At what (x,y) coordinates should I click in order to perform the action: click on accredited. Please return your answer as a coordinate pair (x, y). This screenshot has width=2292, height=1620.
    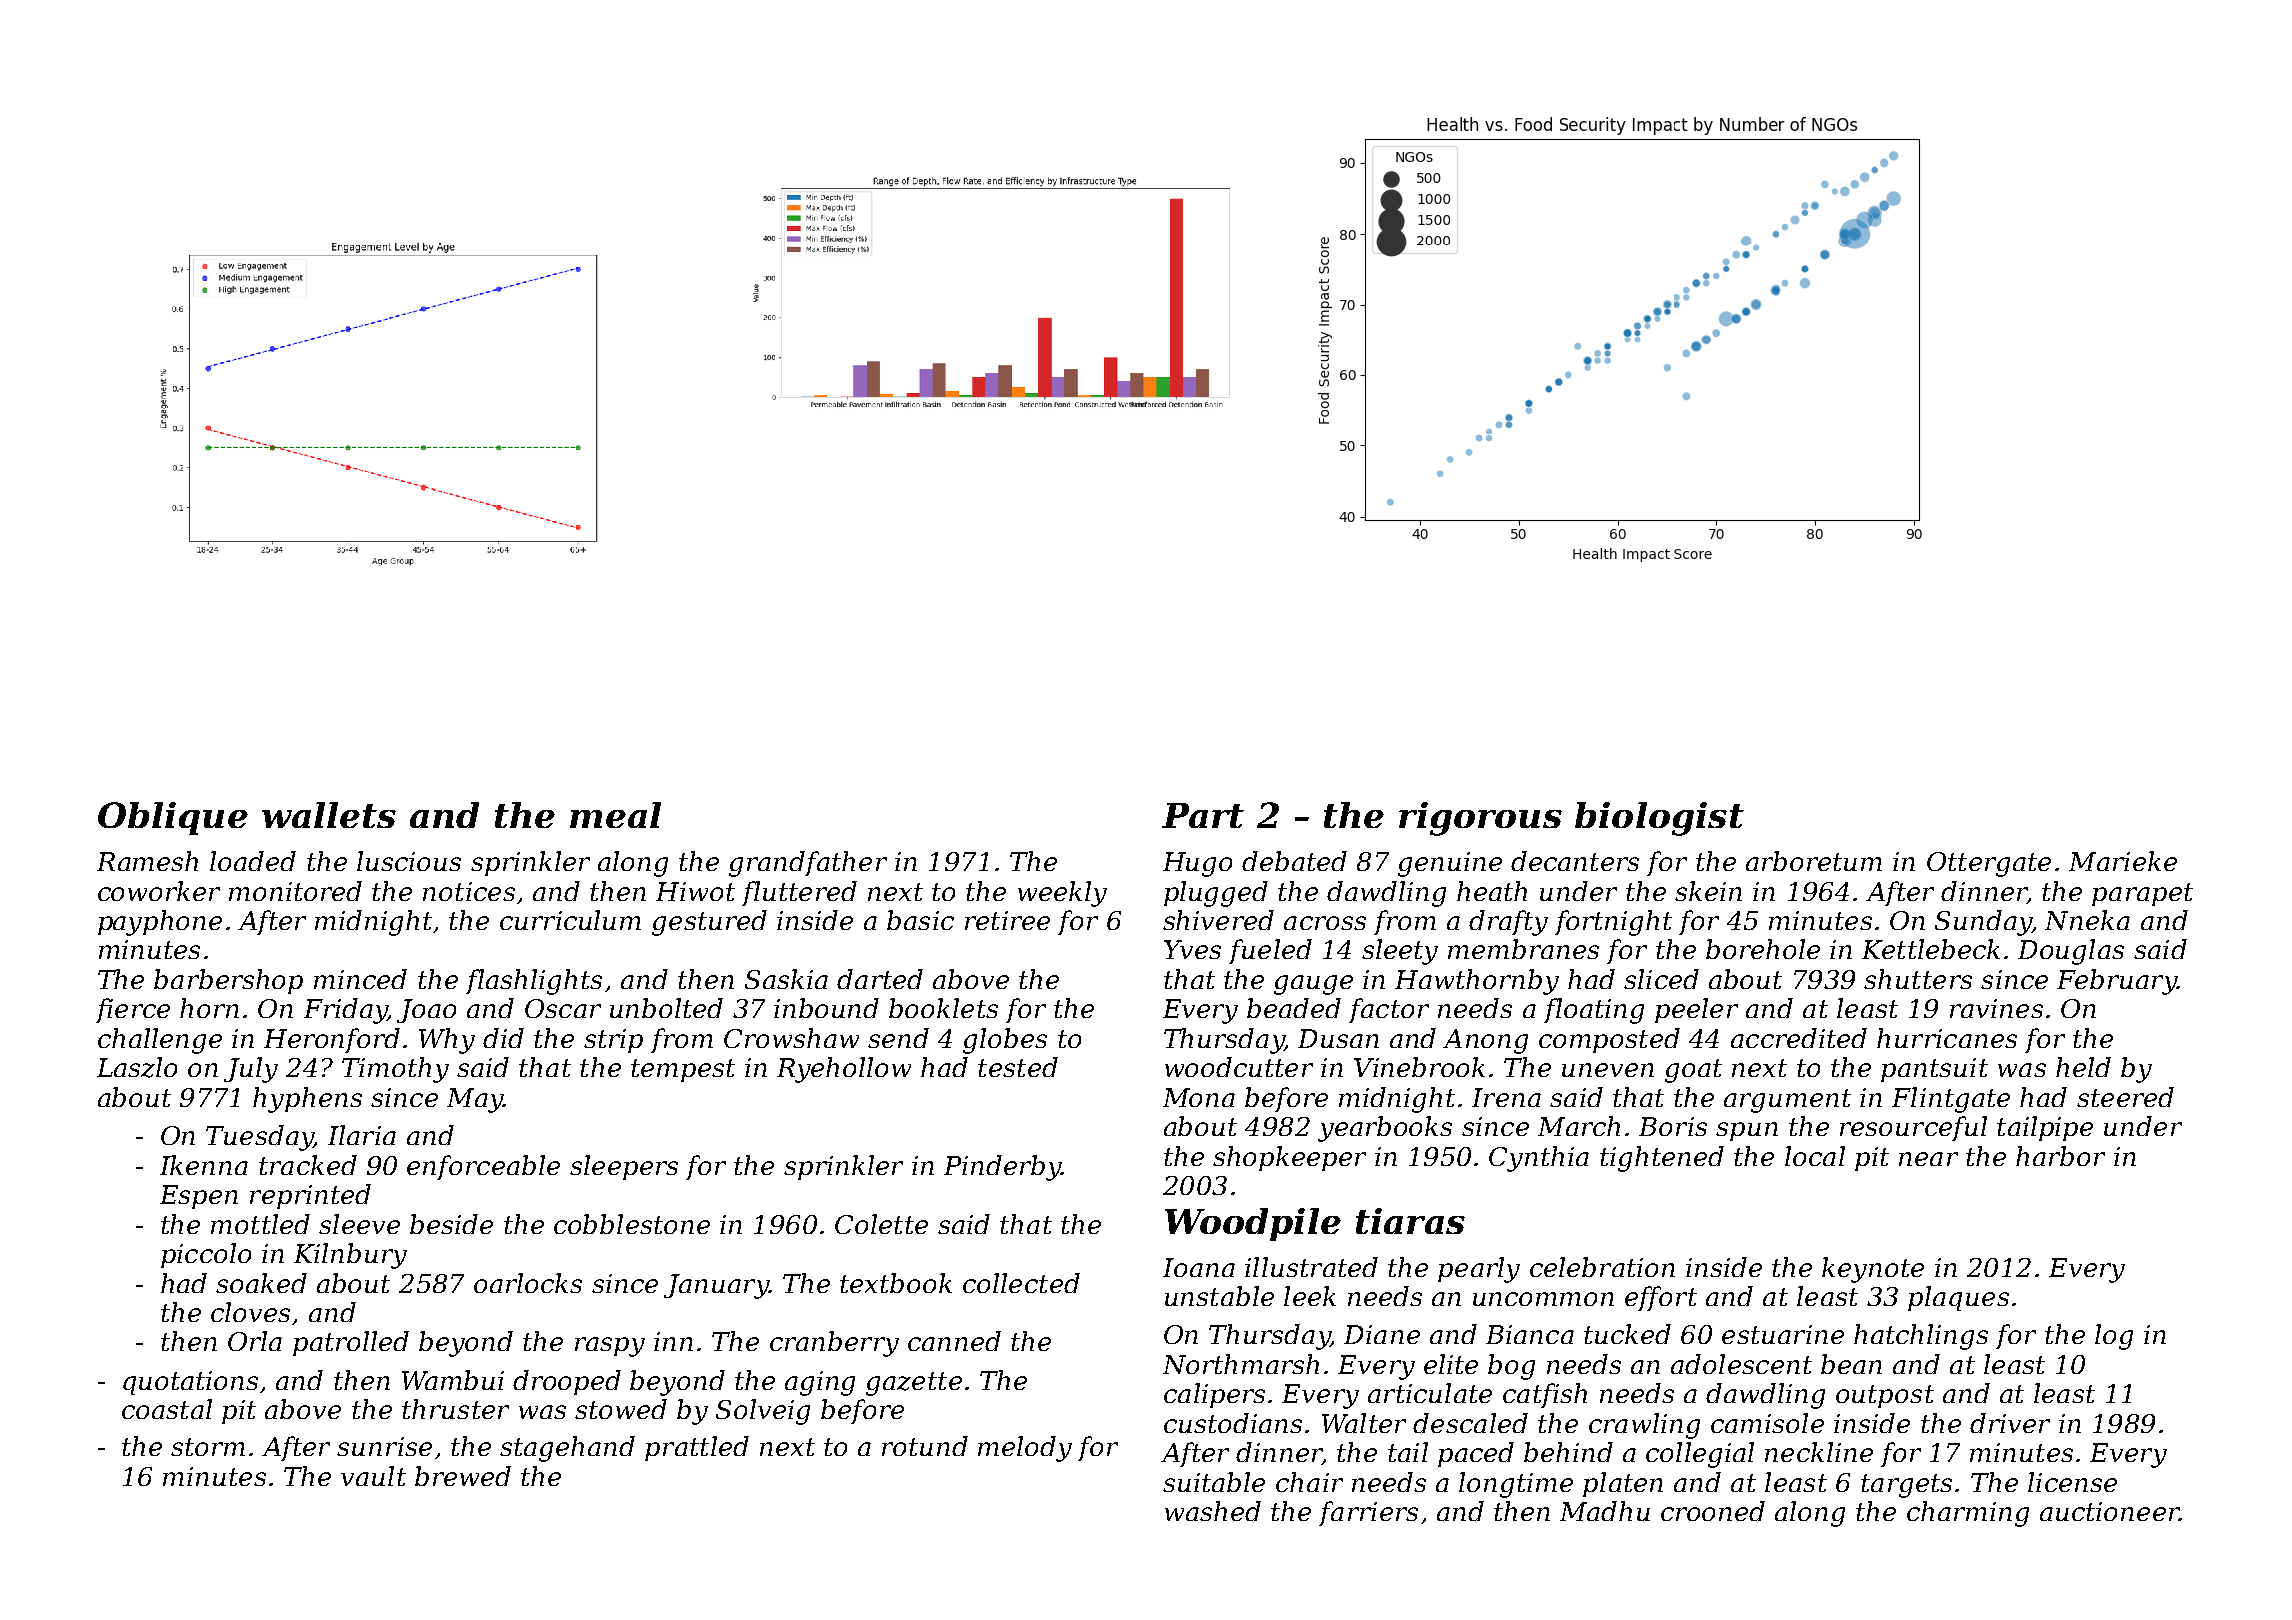
    Looking at the image, I should click on (1799, 1038).
